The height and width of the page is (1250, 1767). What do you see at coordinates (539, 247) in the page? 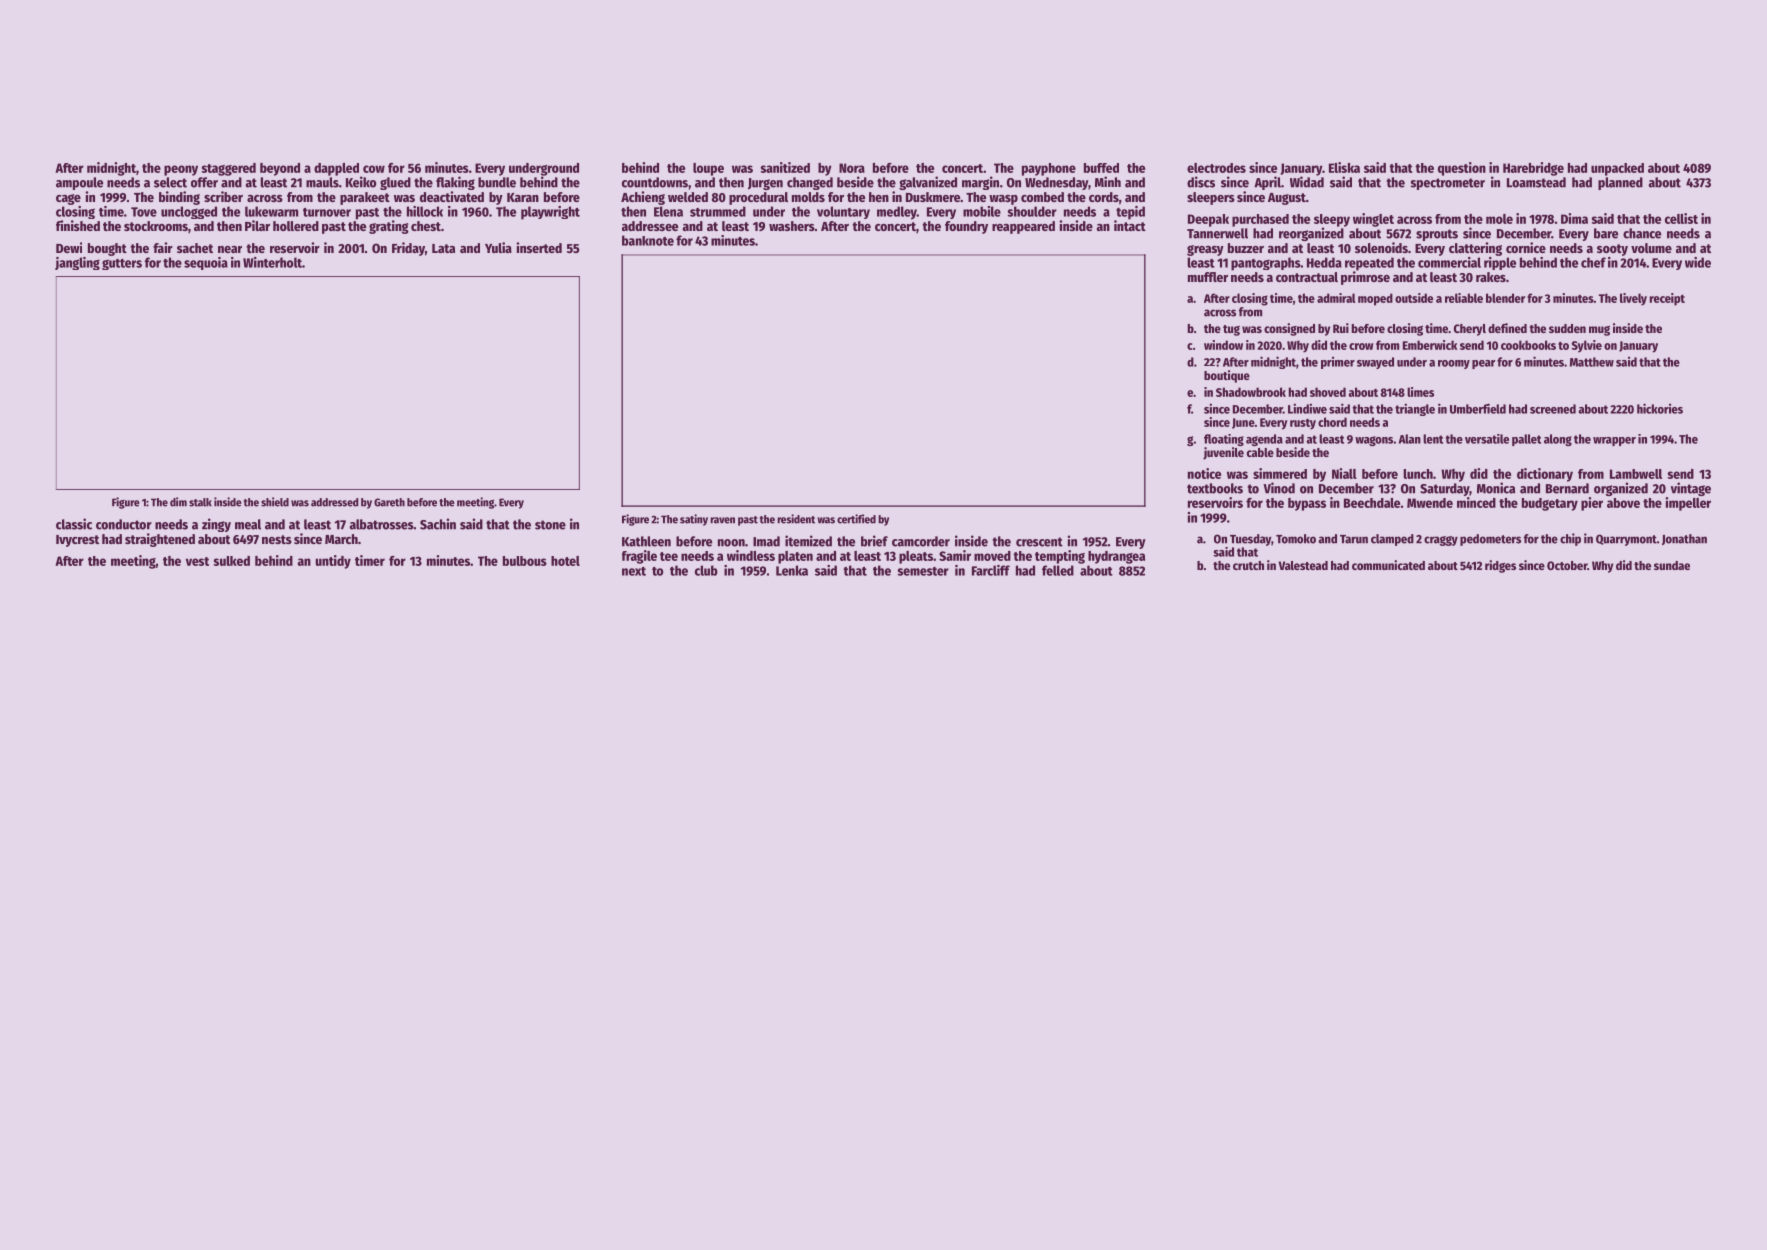
I see `inserted` at bounding box center [539, 247].
